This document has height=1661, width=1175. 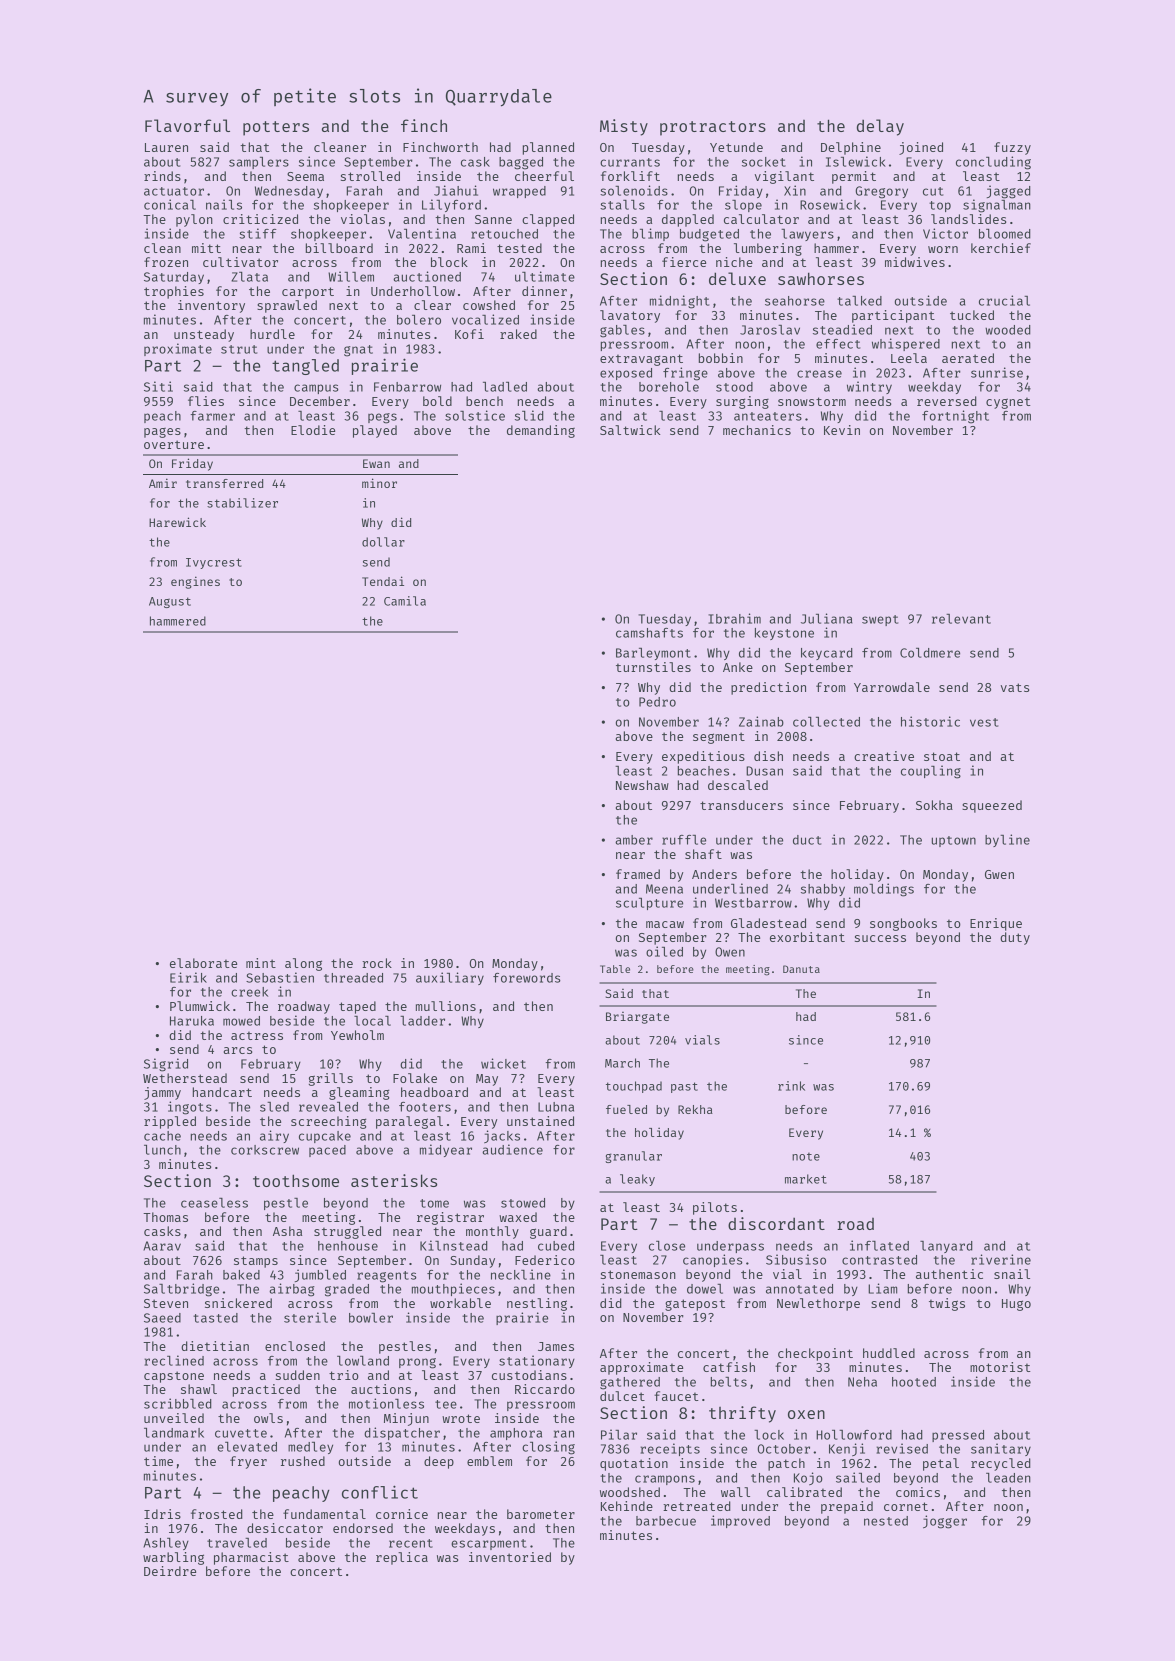 I want to click on Juliana, so click(x=826, y=618).
